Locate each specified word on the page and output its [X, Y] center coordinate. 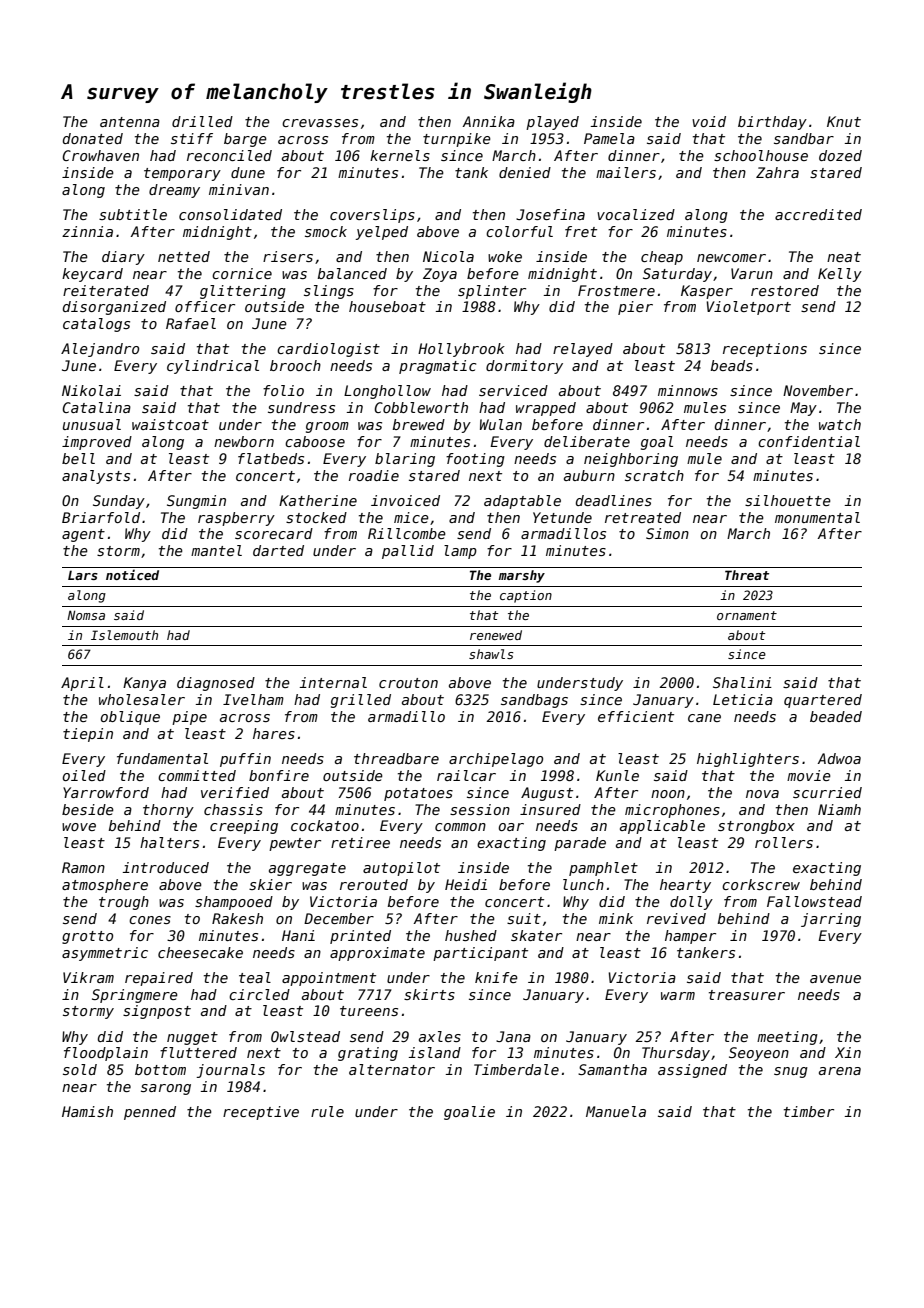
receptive [261, 1113]
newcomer [731, 258]
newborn [244, 441]
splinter [492, 292]
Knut [844, 121]
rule [327, 1111]
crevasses [320, 123]
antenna [130, 122]
